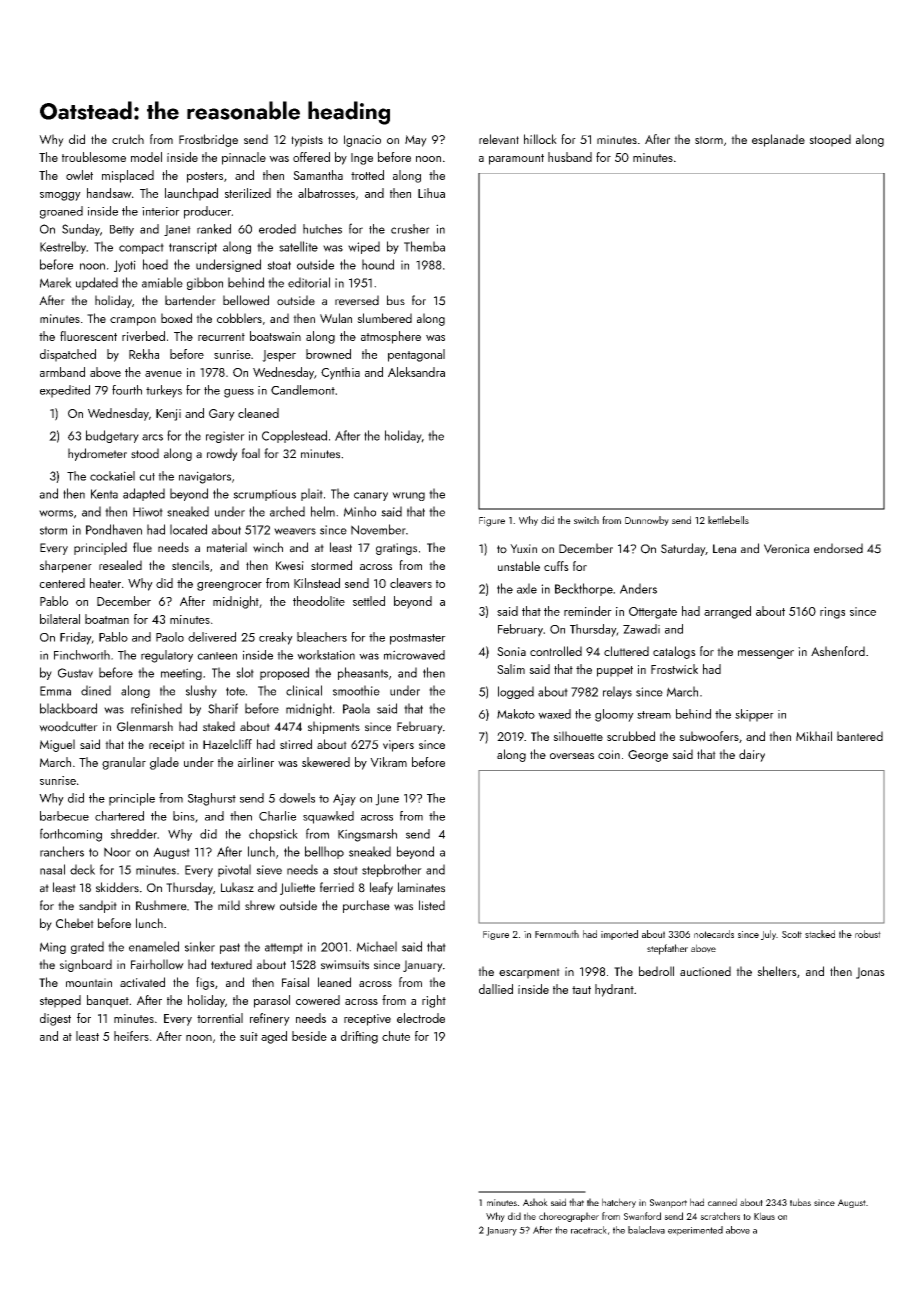 The width and height of the screenshot is (924, 1308). Describe the element at coordinates (860, 736) in the screenshot. I see `bantered` at that location.
